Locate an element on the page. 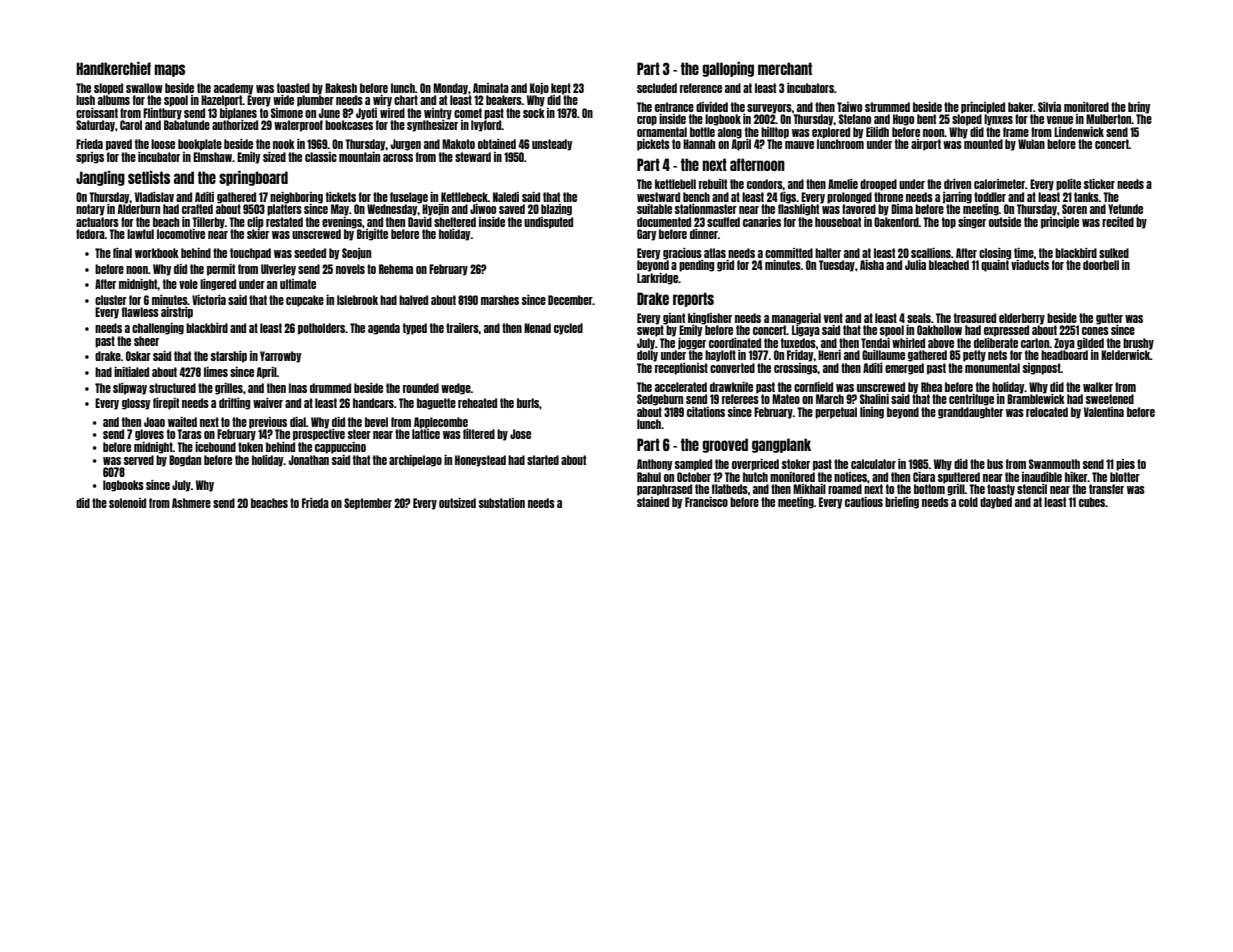 Image resolution: width=1233 pixels, height=952 pixels. Jonathan is located at coordinates (309, 460).
